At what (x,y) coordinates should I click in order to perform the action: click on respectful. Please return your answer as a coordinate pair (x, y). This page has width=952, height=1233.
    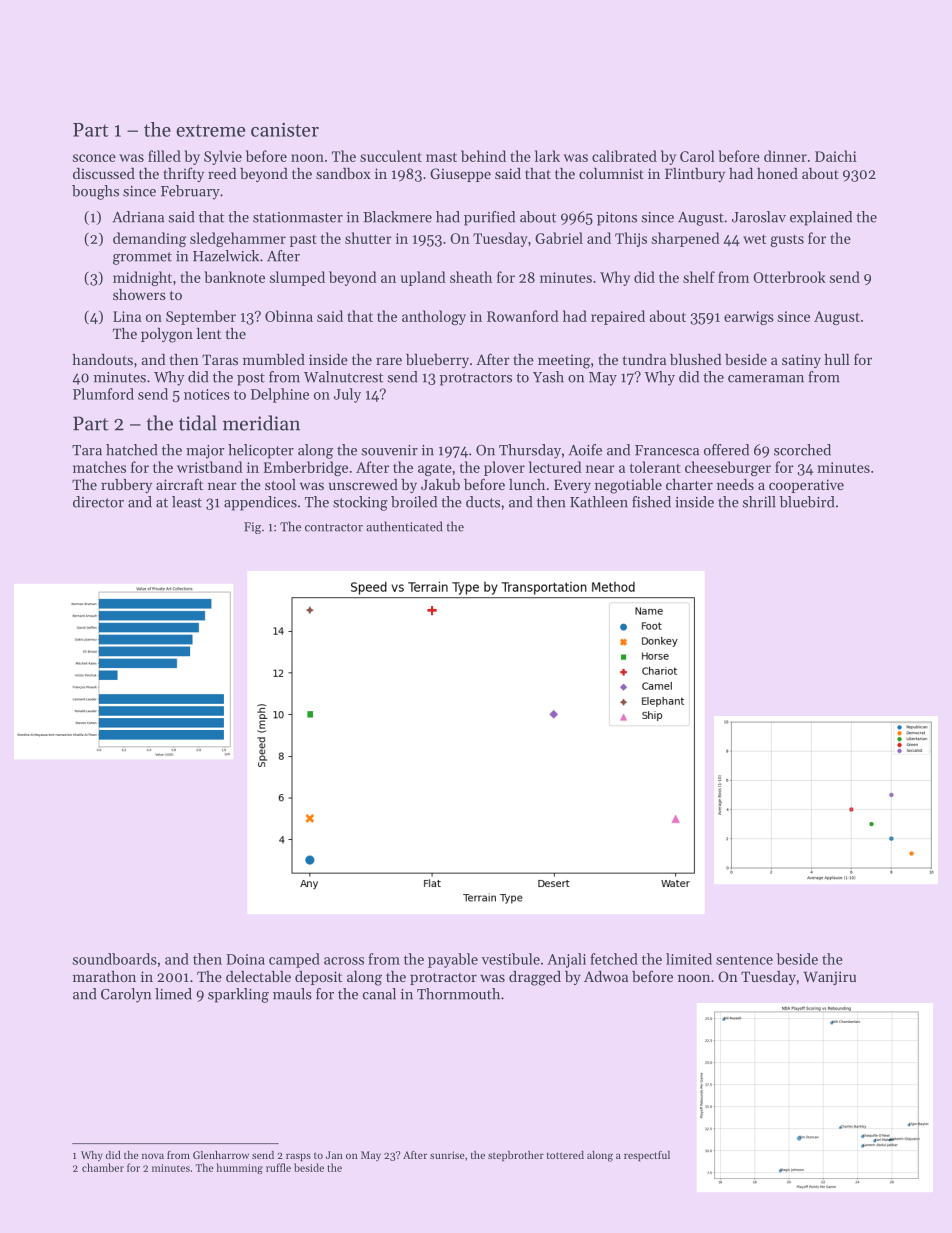
    Looking at the image, I should click on (647, 1156).
